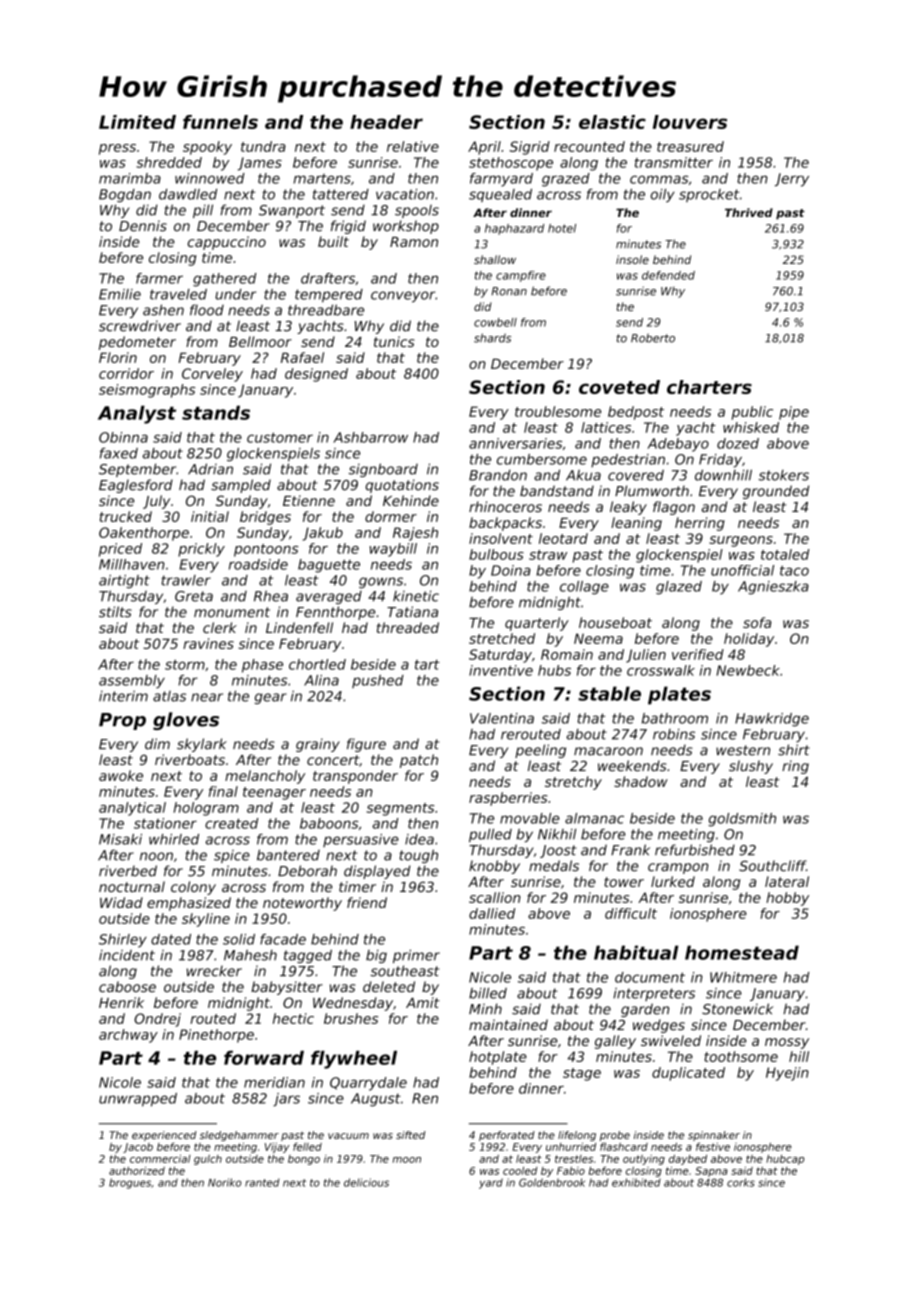 The width and height of the screenshot is (908, 1316). Describe the element at coordinates (164, 1136) in the screenshot. I see `experienced` at that location.
